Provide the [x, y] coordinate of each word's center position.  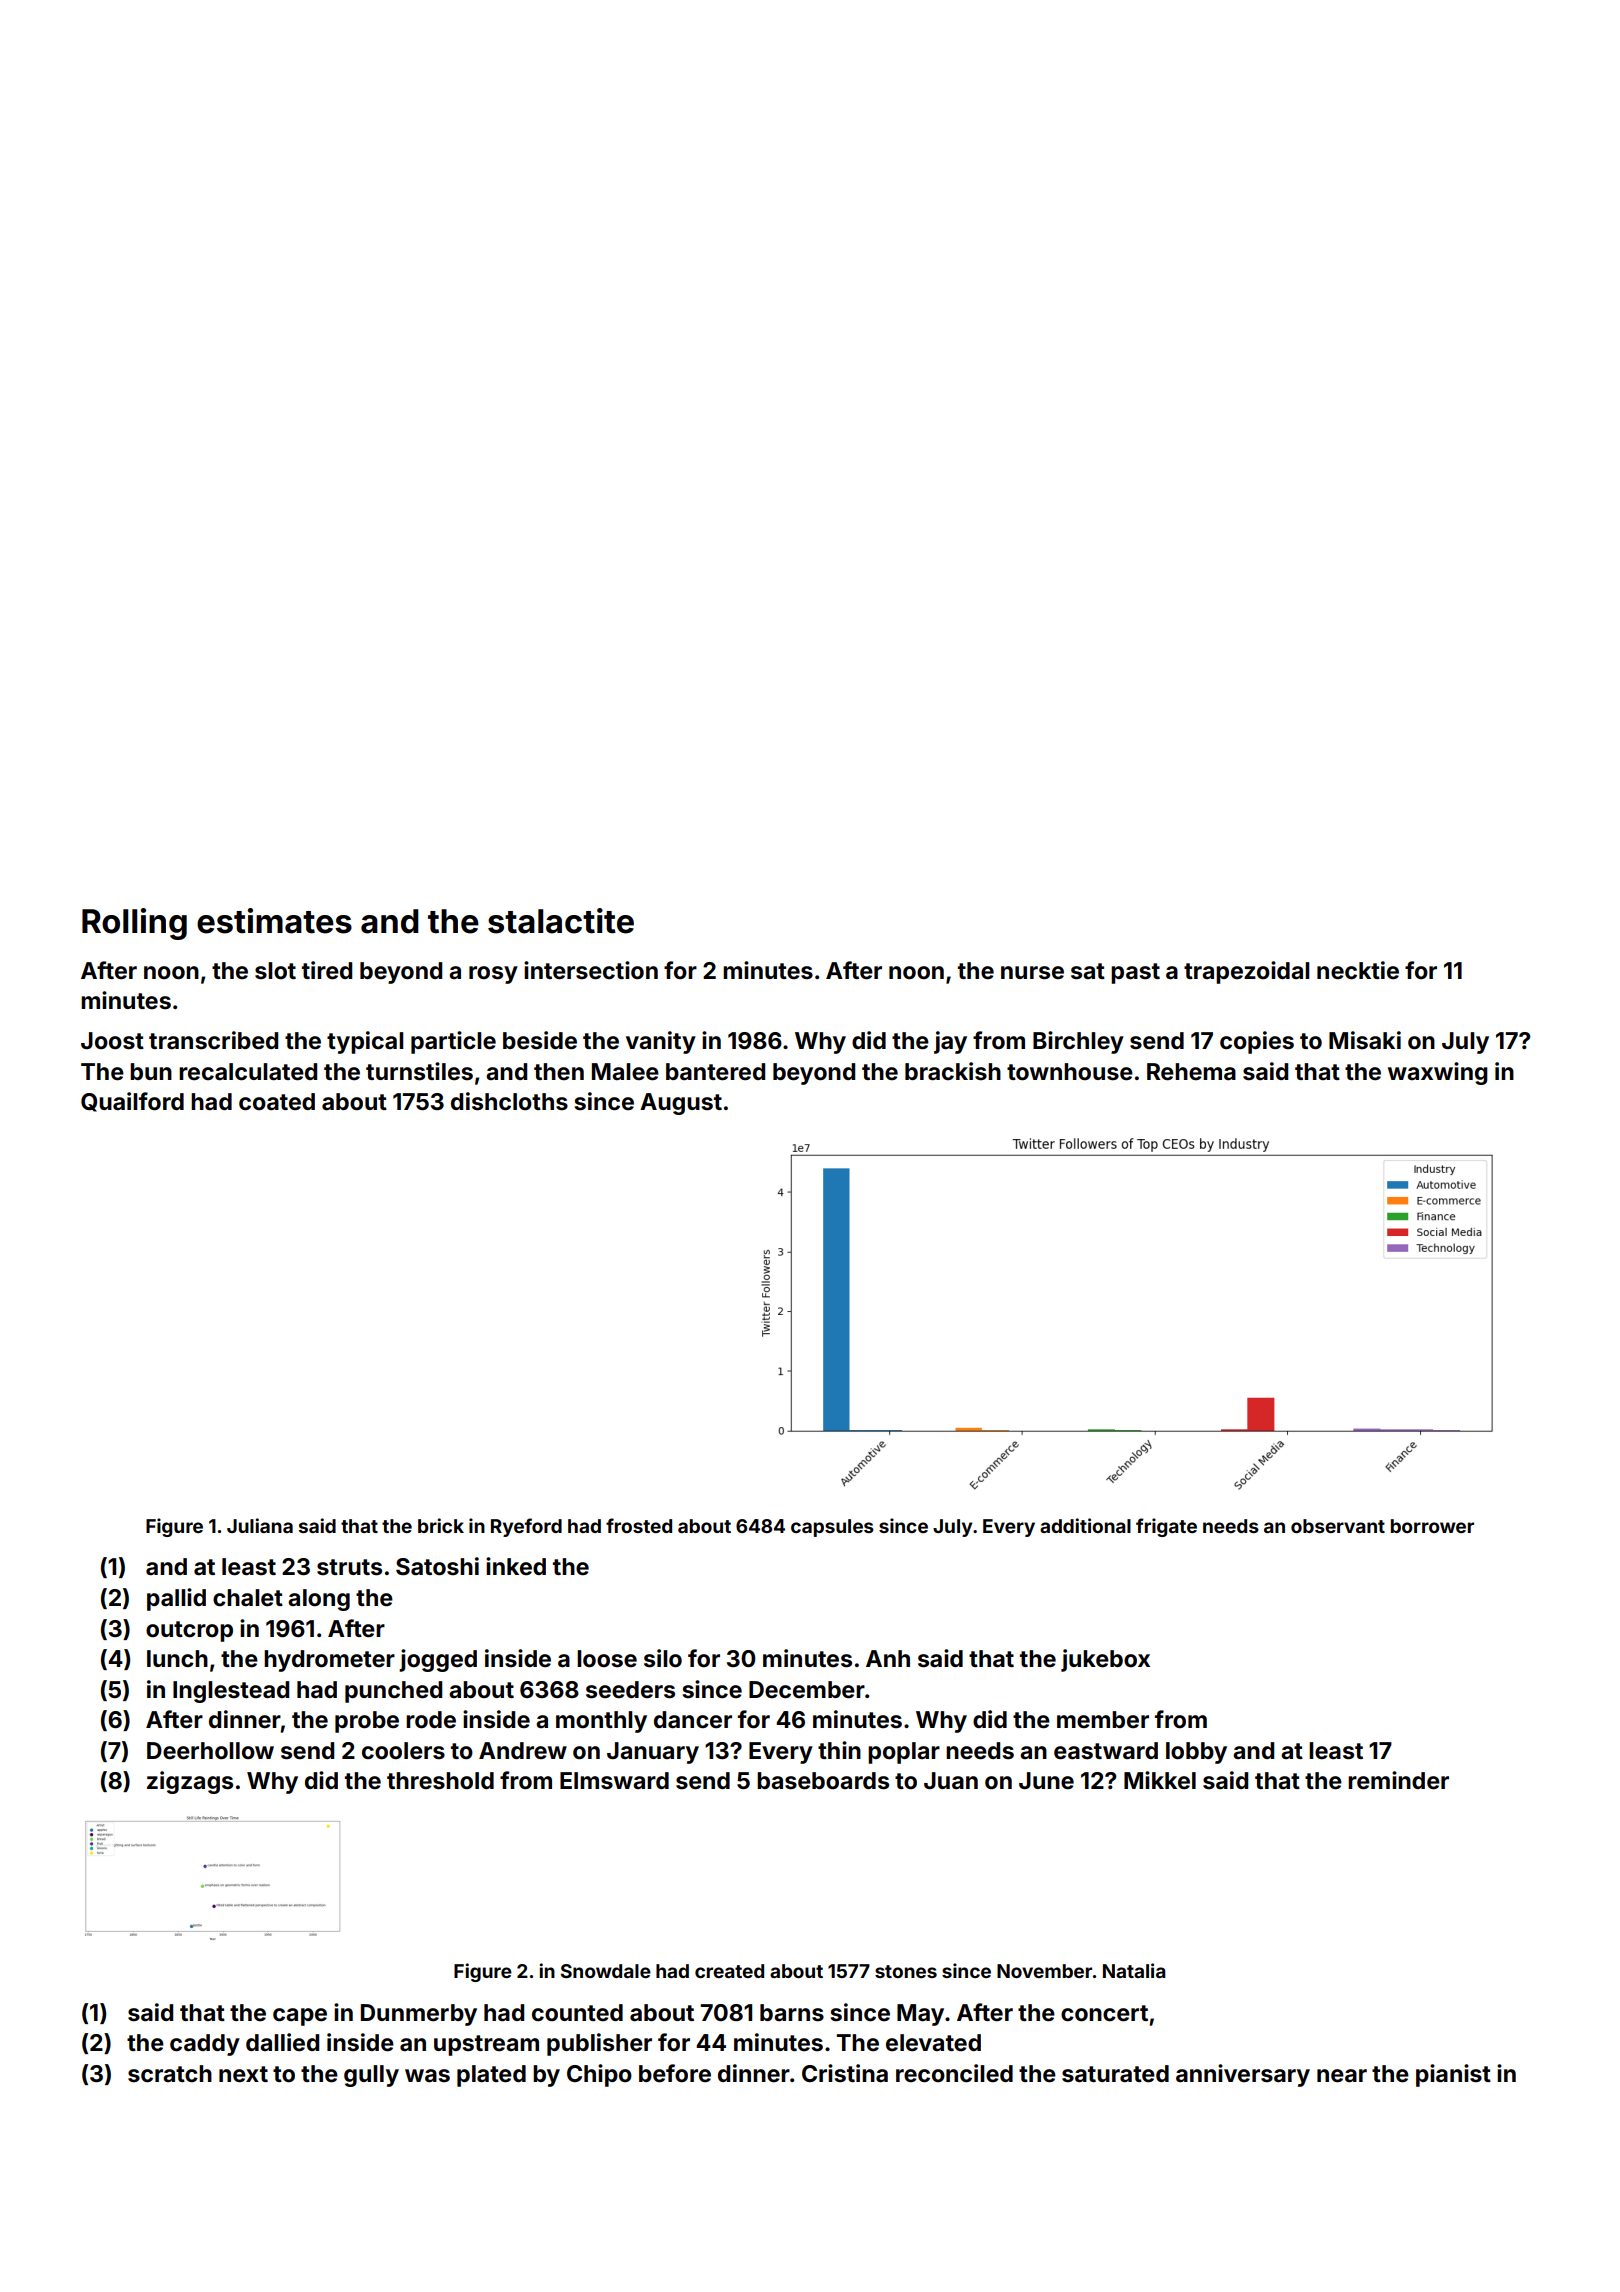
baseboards [823, 1781]
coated [277, 1102]
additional [1085, 1525]
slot [275, 971]
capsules [832, 1528]
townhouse [1070, 1072]
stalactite [561, 921]
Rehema [1191, 1072]
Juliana [260, 1525]
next [243, 2074]
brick [441, 1525]
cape [300, 2017]
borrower [1432, 1526]
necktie [1358, 970]
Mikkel [1160, 1780]
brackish [953, 1071]
